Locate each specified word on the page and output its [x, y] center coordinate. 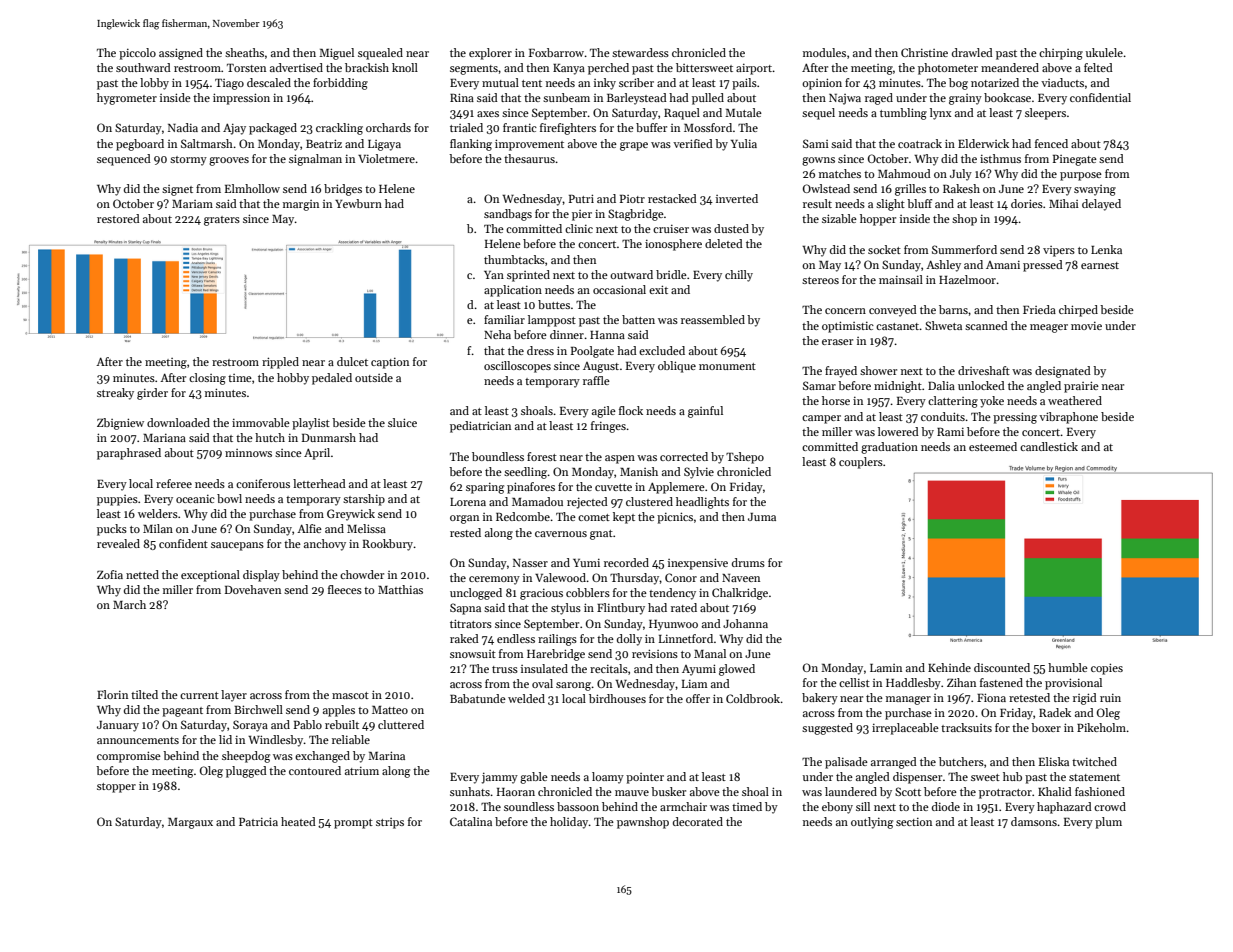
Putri [581, 198]
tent [532, 83]
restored [118, 218]
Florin [112, 694]
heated [298, 821]
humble [1068, 667]
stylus [566, 609]
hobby [293, 379]
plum [1108, 823]
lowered [898, 431]
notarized [995, 82]
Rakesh [961, 188]
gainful [705, 412]
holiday [569, 823]
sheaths [244, 52]
